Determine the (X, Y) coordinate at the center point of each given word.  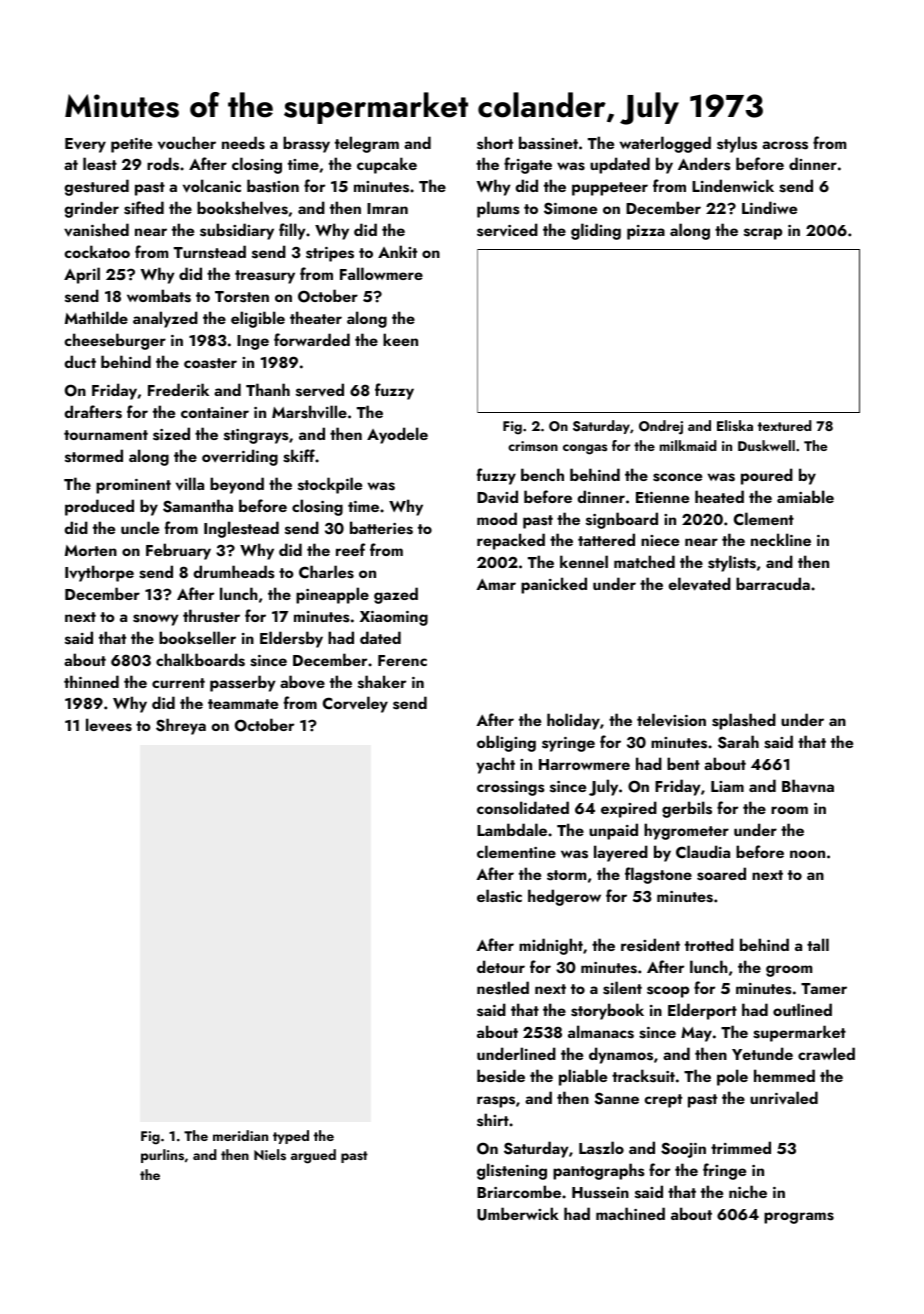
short (495, 143)
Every (85, 145)
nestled (503, 988)
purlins (162, 1156)
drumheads (234, 572)
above (302, 682)
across (785, 145)
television (671, 720)
